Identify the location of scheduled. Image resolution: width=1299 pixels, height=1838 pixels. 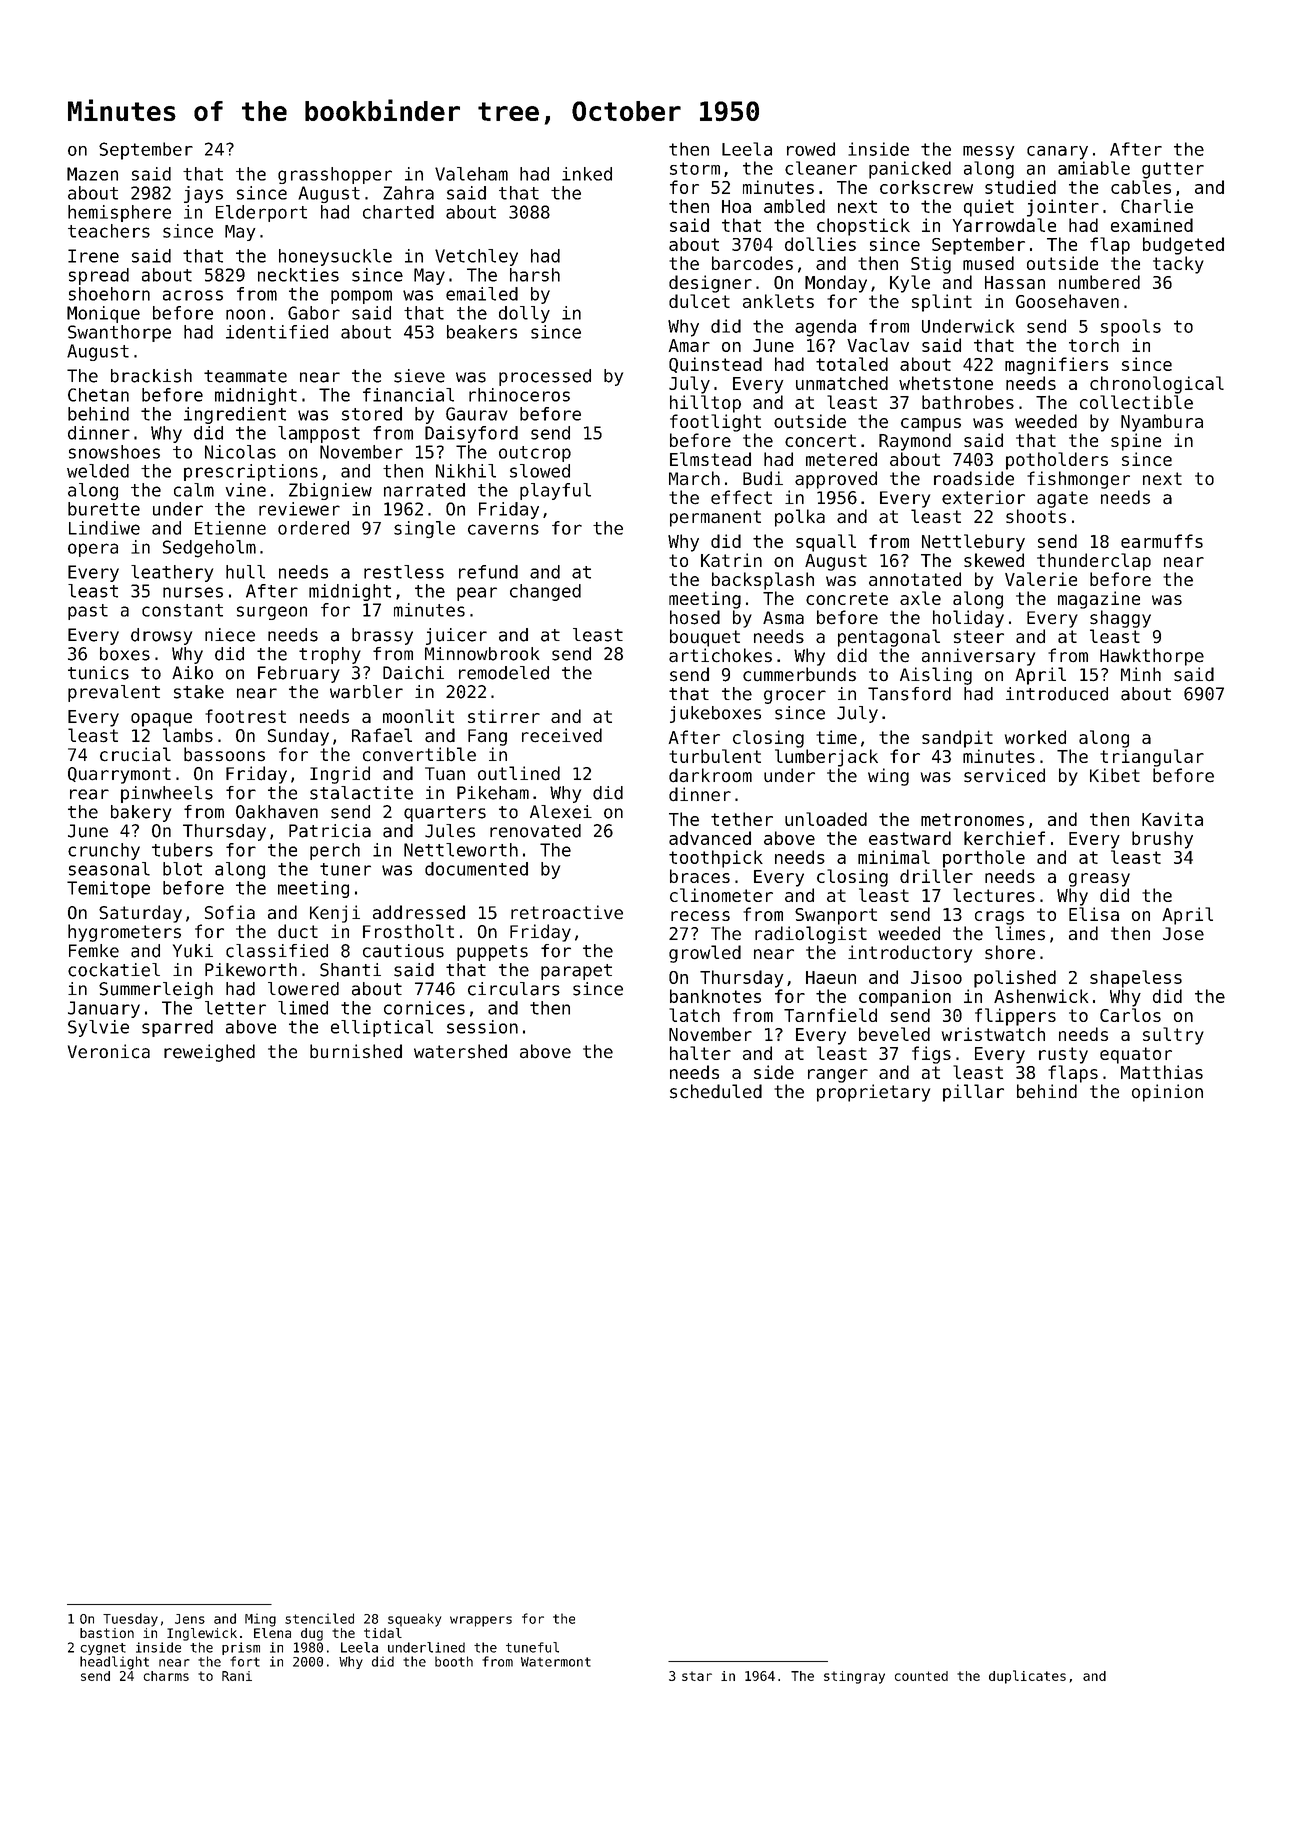
(716, 1091).
